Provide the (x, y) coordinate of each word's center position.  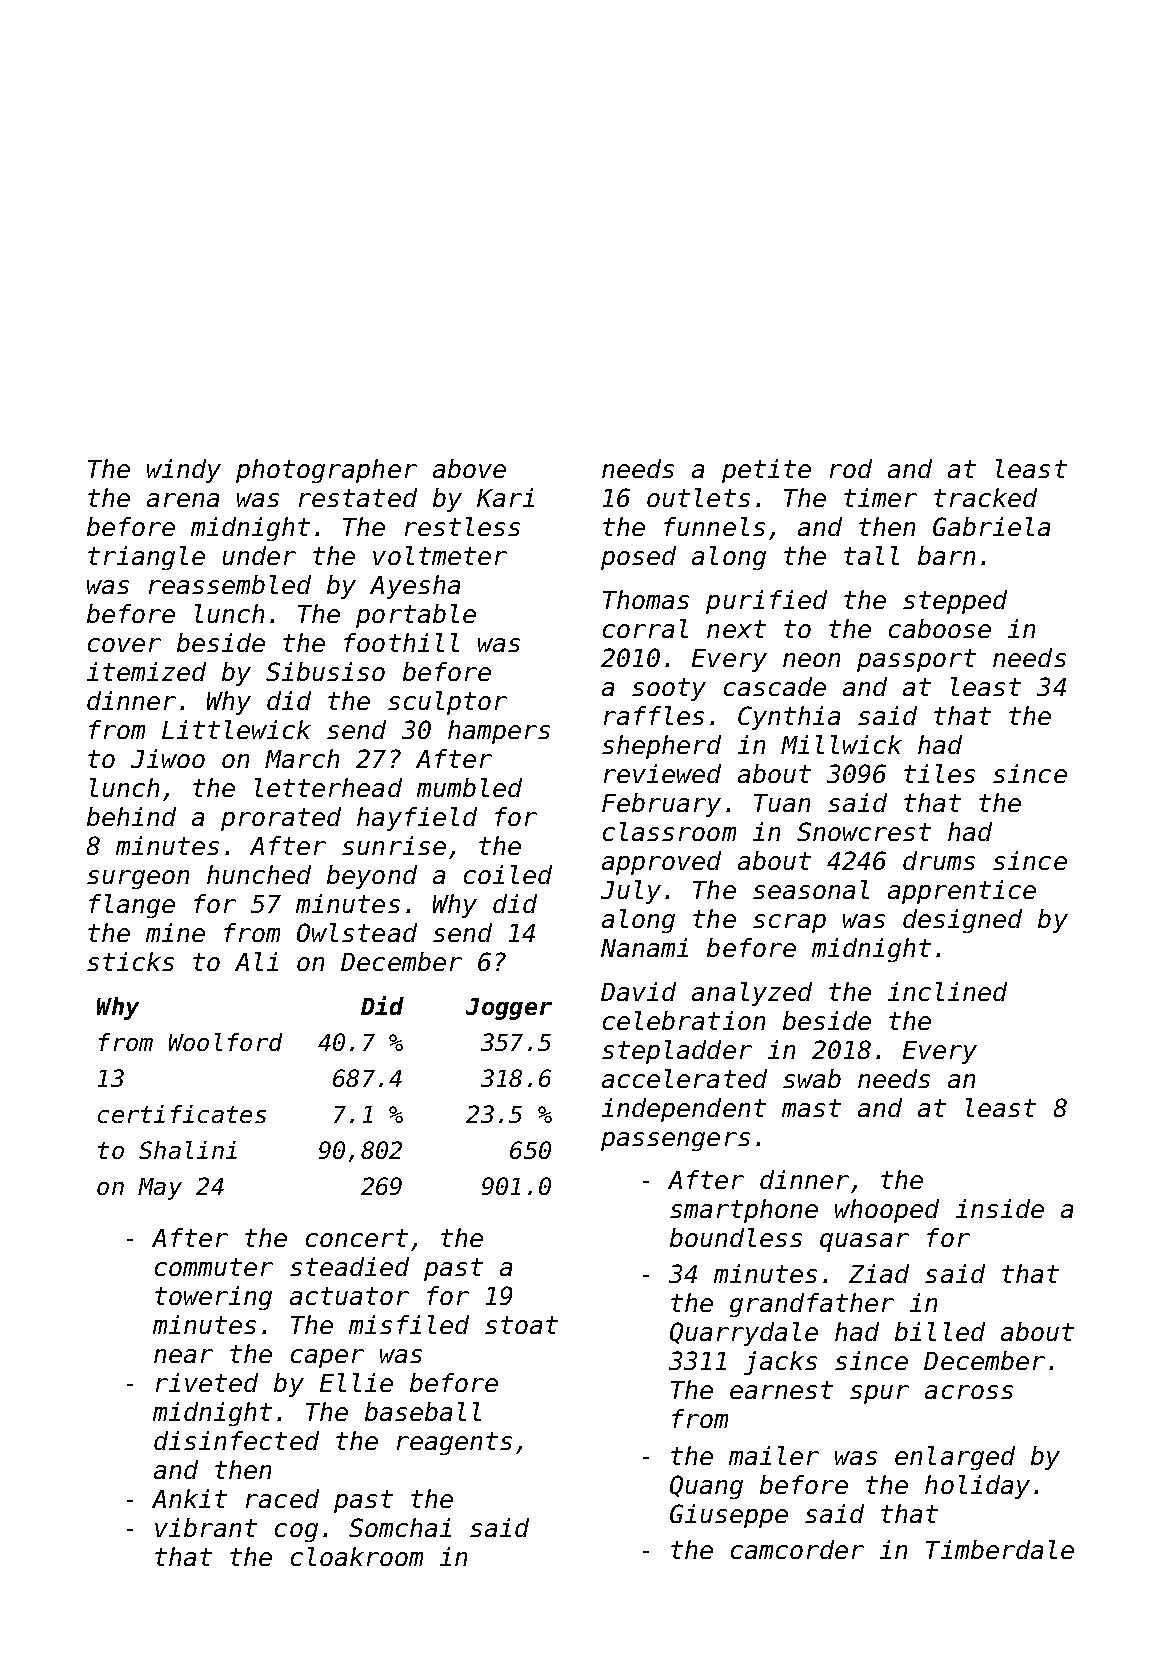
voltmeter (440, 555)
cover (124, 645)
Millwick (841, 744)
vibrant (206, 1527)
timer (880, 497)
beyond (372, 877)
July (631, 892)
